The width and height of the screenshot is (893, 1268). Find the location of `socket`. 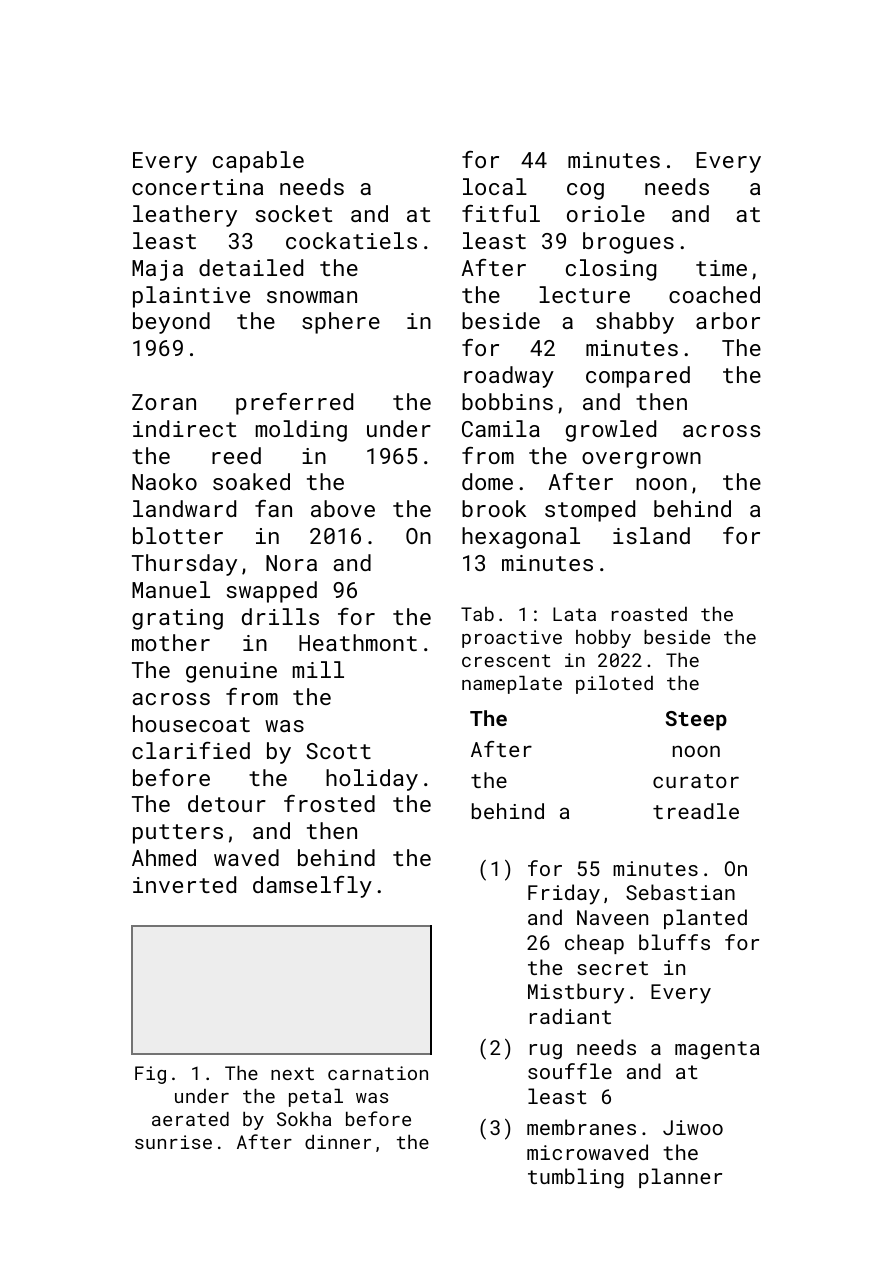

socket is located at coordinates (294, 213).
